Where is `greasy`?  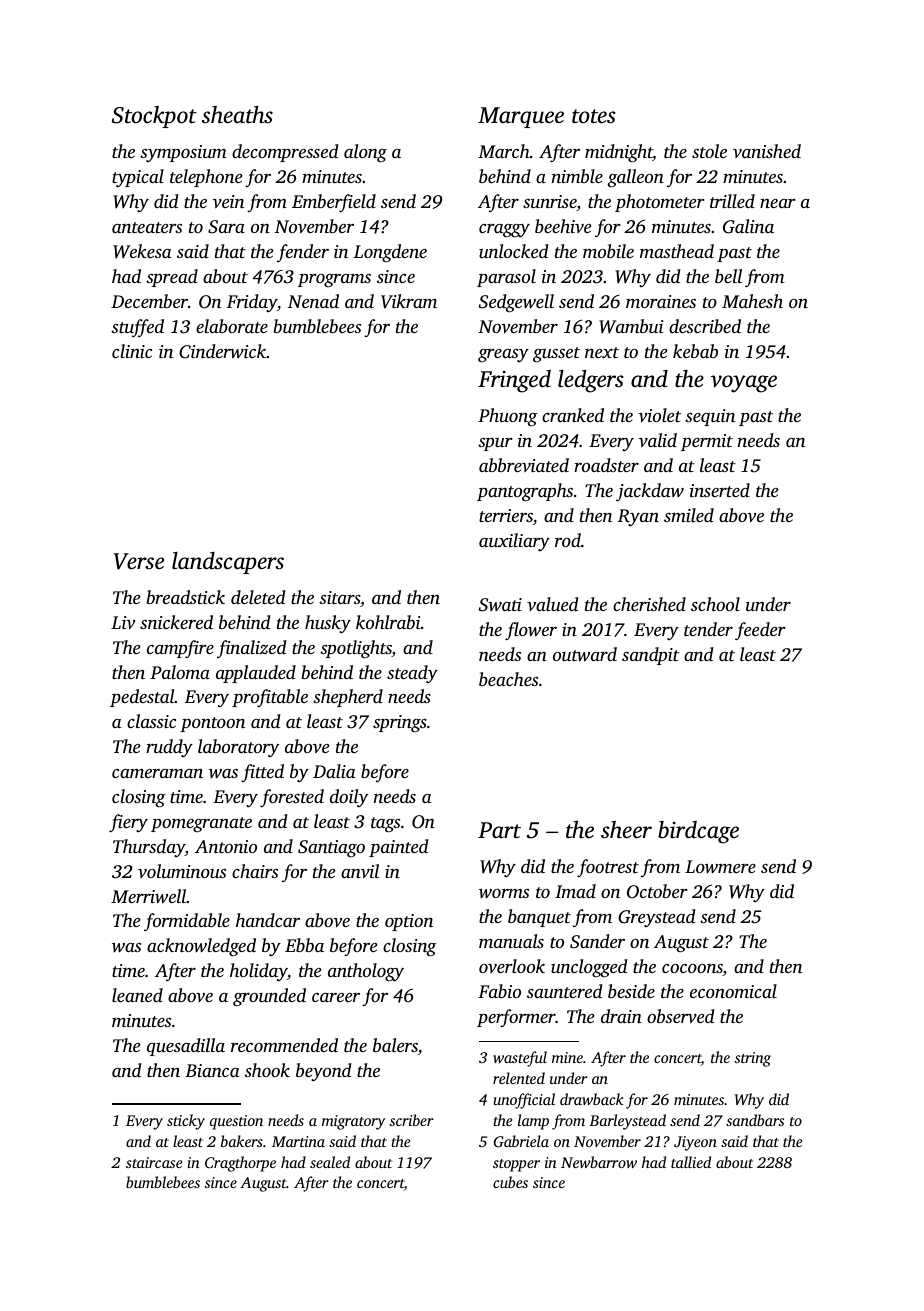 greasy is located at coordinates (503, 356).
